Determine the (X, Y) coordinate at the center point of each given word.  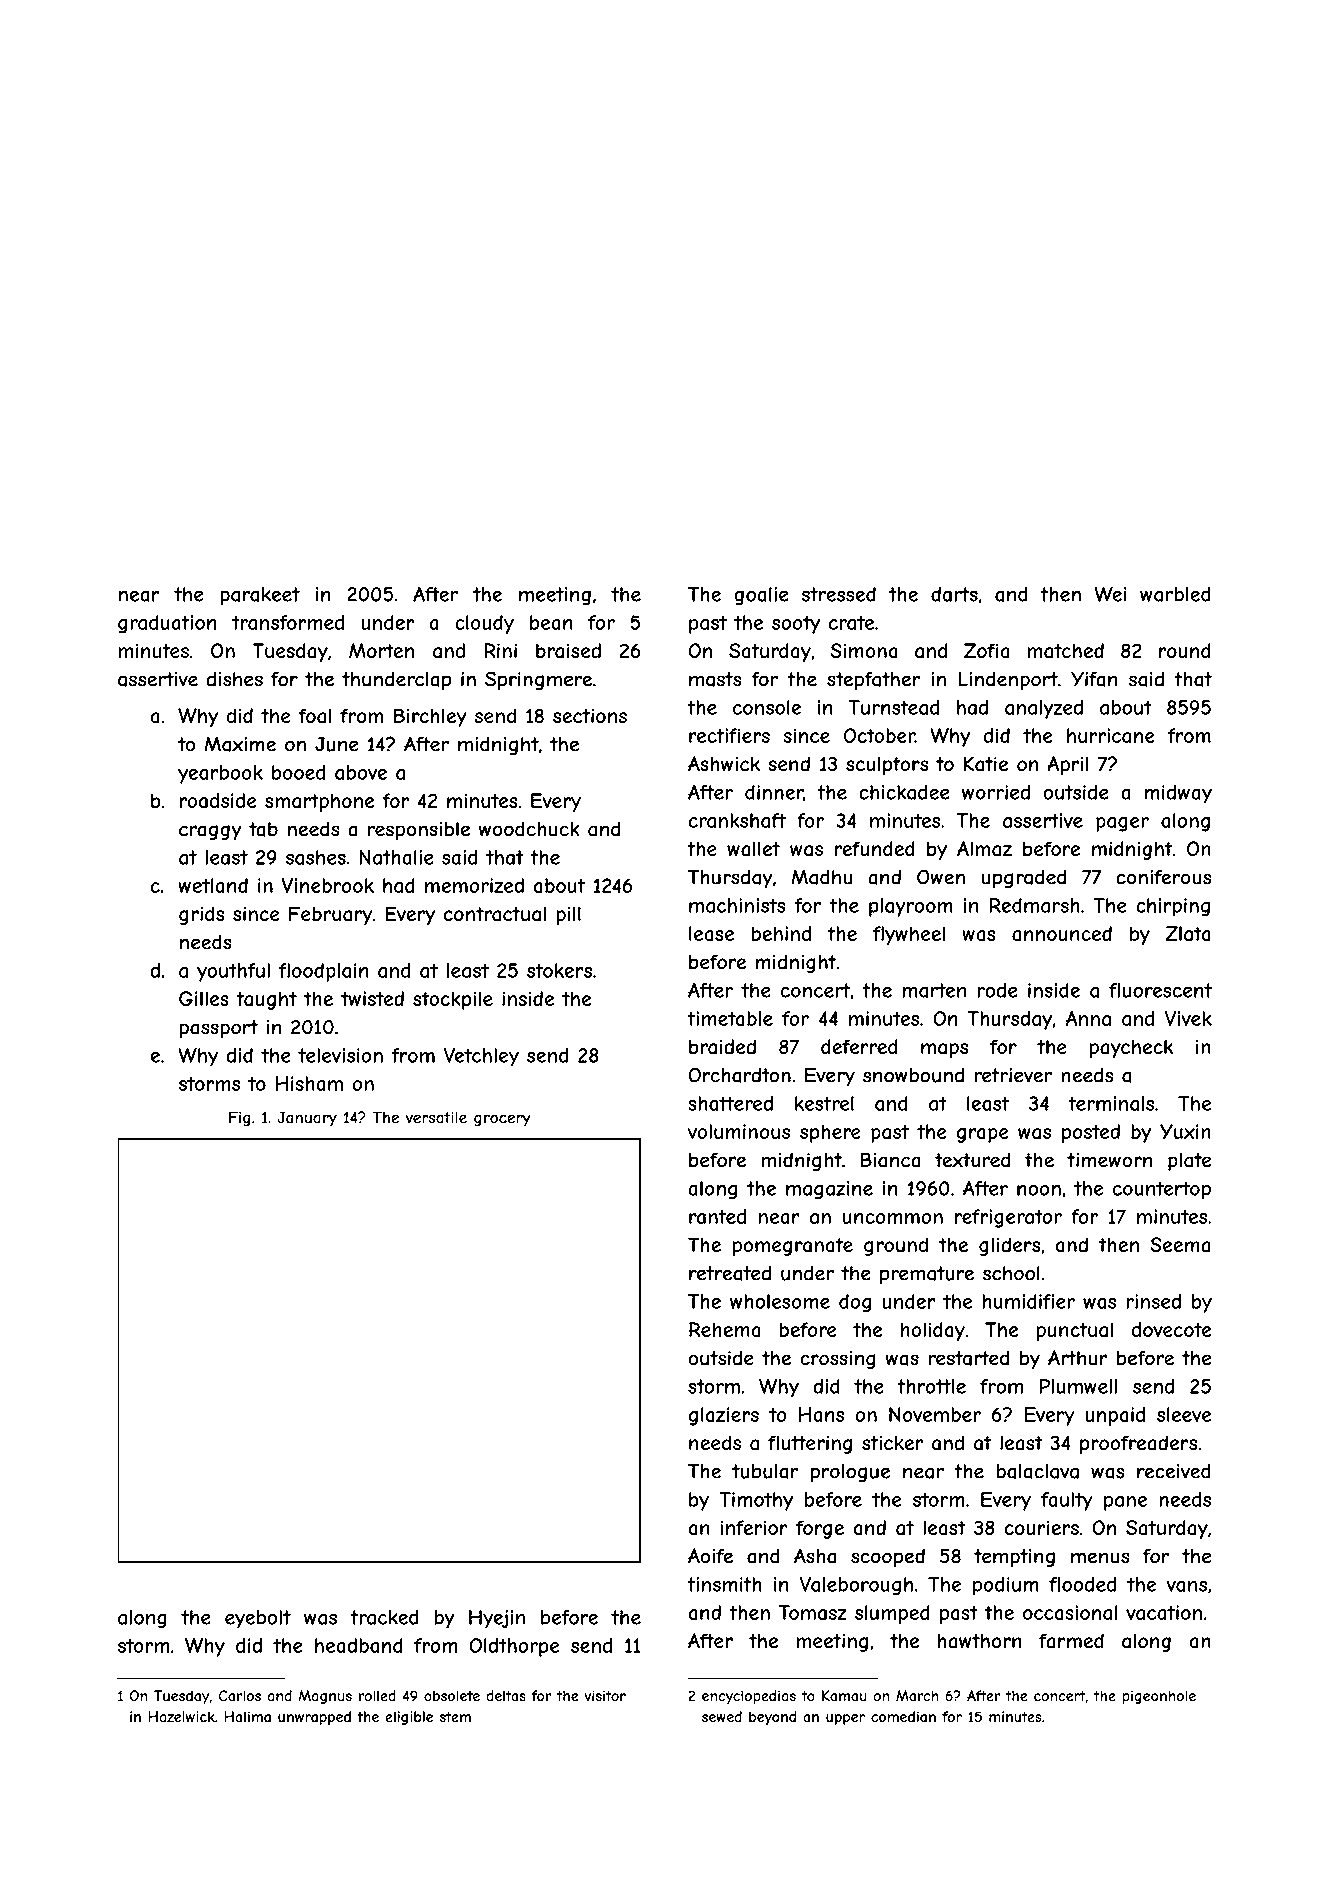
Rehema (725, 1329)
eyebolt (258, 1619)
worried (996, 792)
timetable (730, 1018)
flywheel (909, 935)
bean (551, 622)
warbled (1175, 594)
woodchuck (529, 829)
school (1011, 1273)
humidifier (1028, 1301)
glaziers (724, 1416)
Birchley (430, 717)
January (307, 1119)
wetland (213, 885)
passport (219, 1029)
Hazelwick (181, 1717)
